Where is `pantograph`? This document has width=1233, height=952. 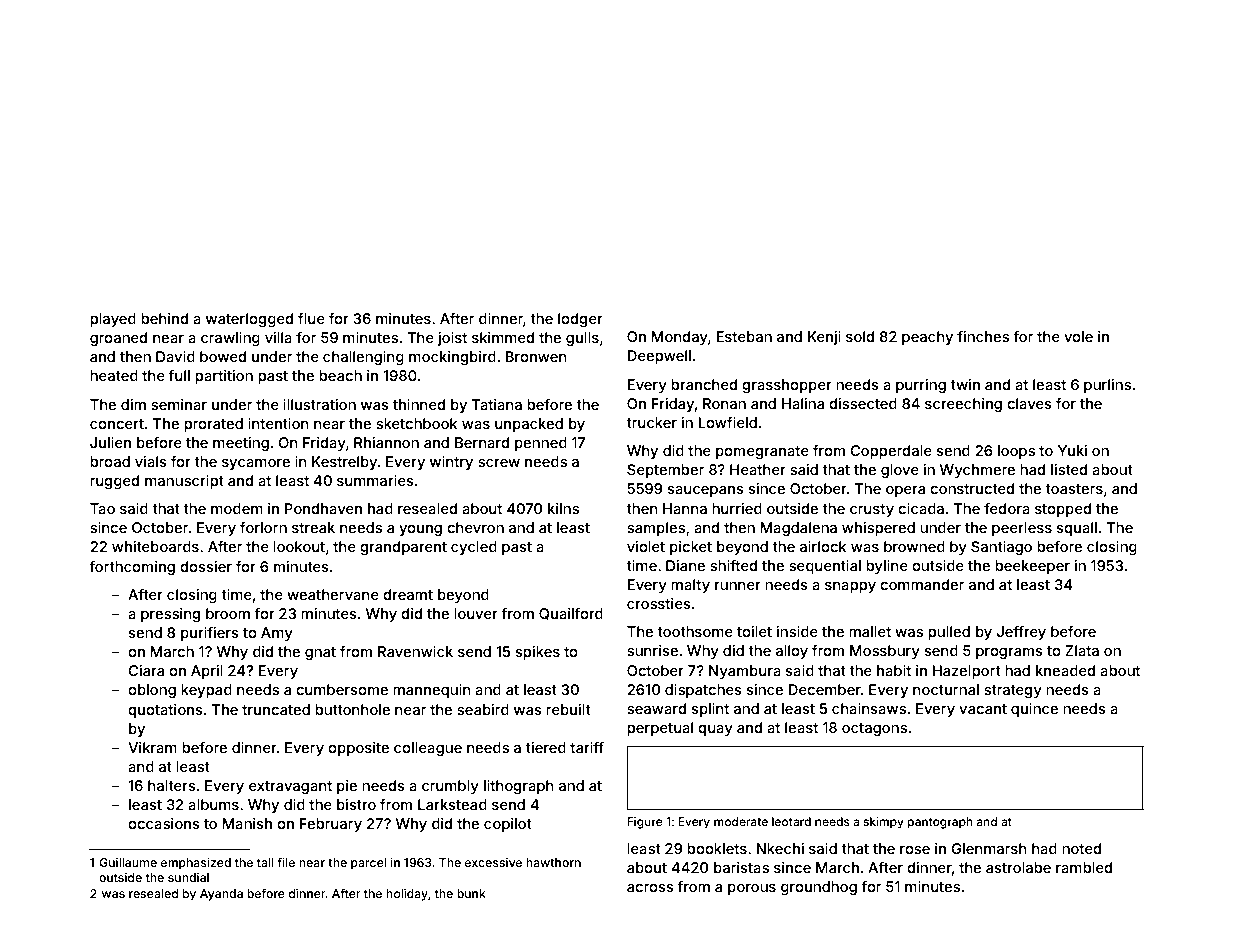 pantograph is located at coordinates (940, 823).
